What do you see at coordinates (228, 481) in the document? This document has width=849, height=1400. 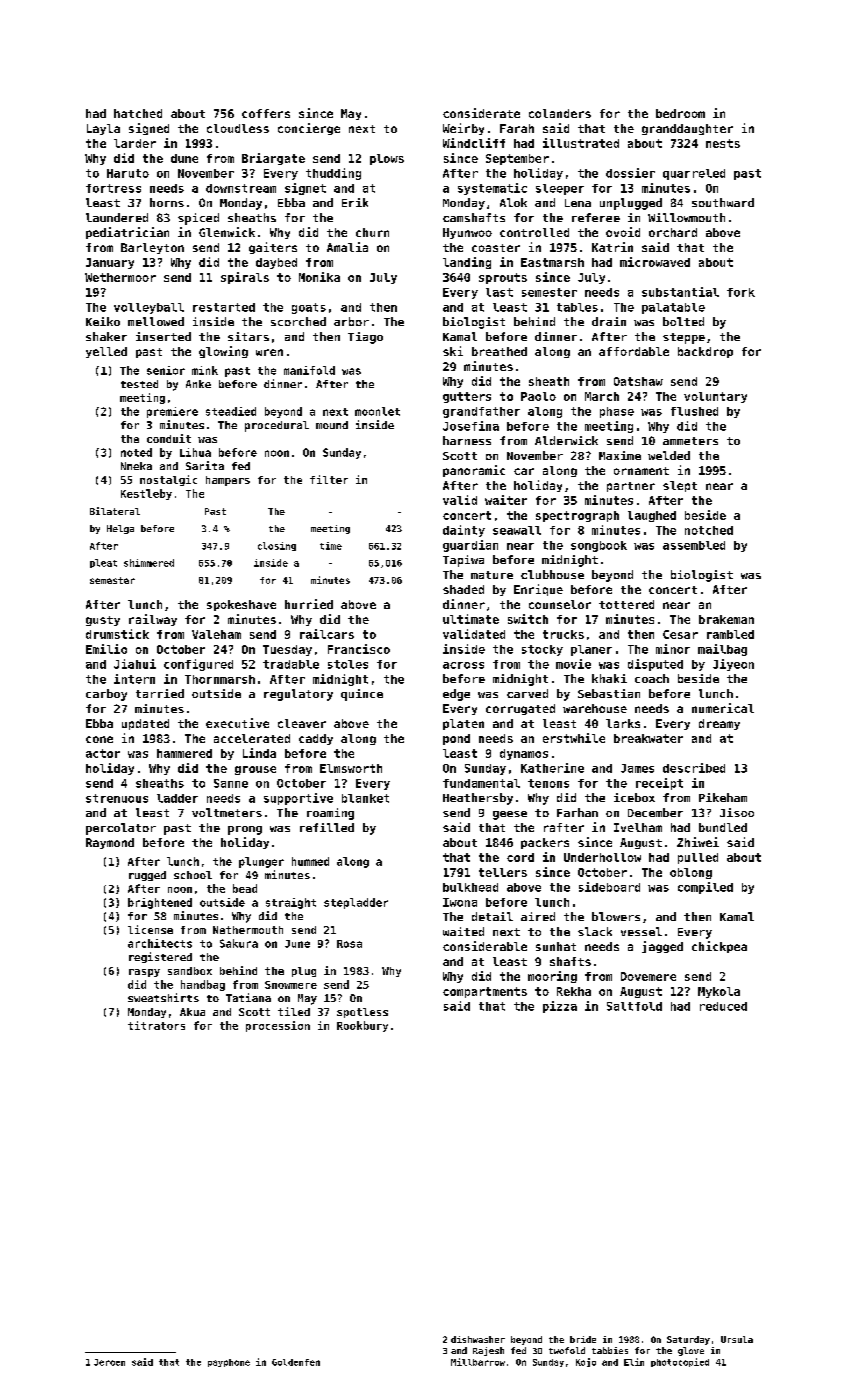 I see `hampers` at bounding box center [228, 481].
